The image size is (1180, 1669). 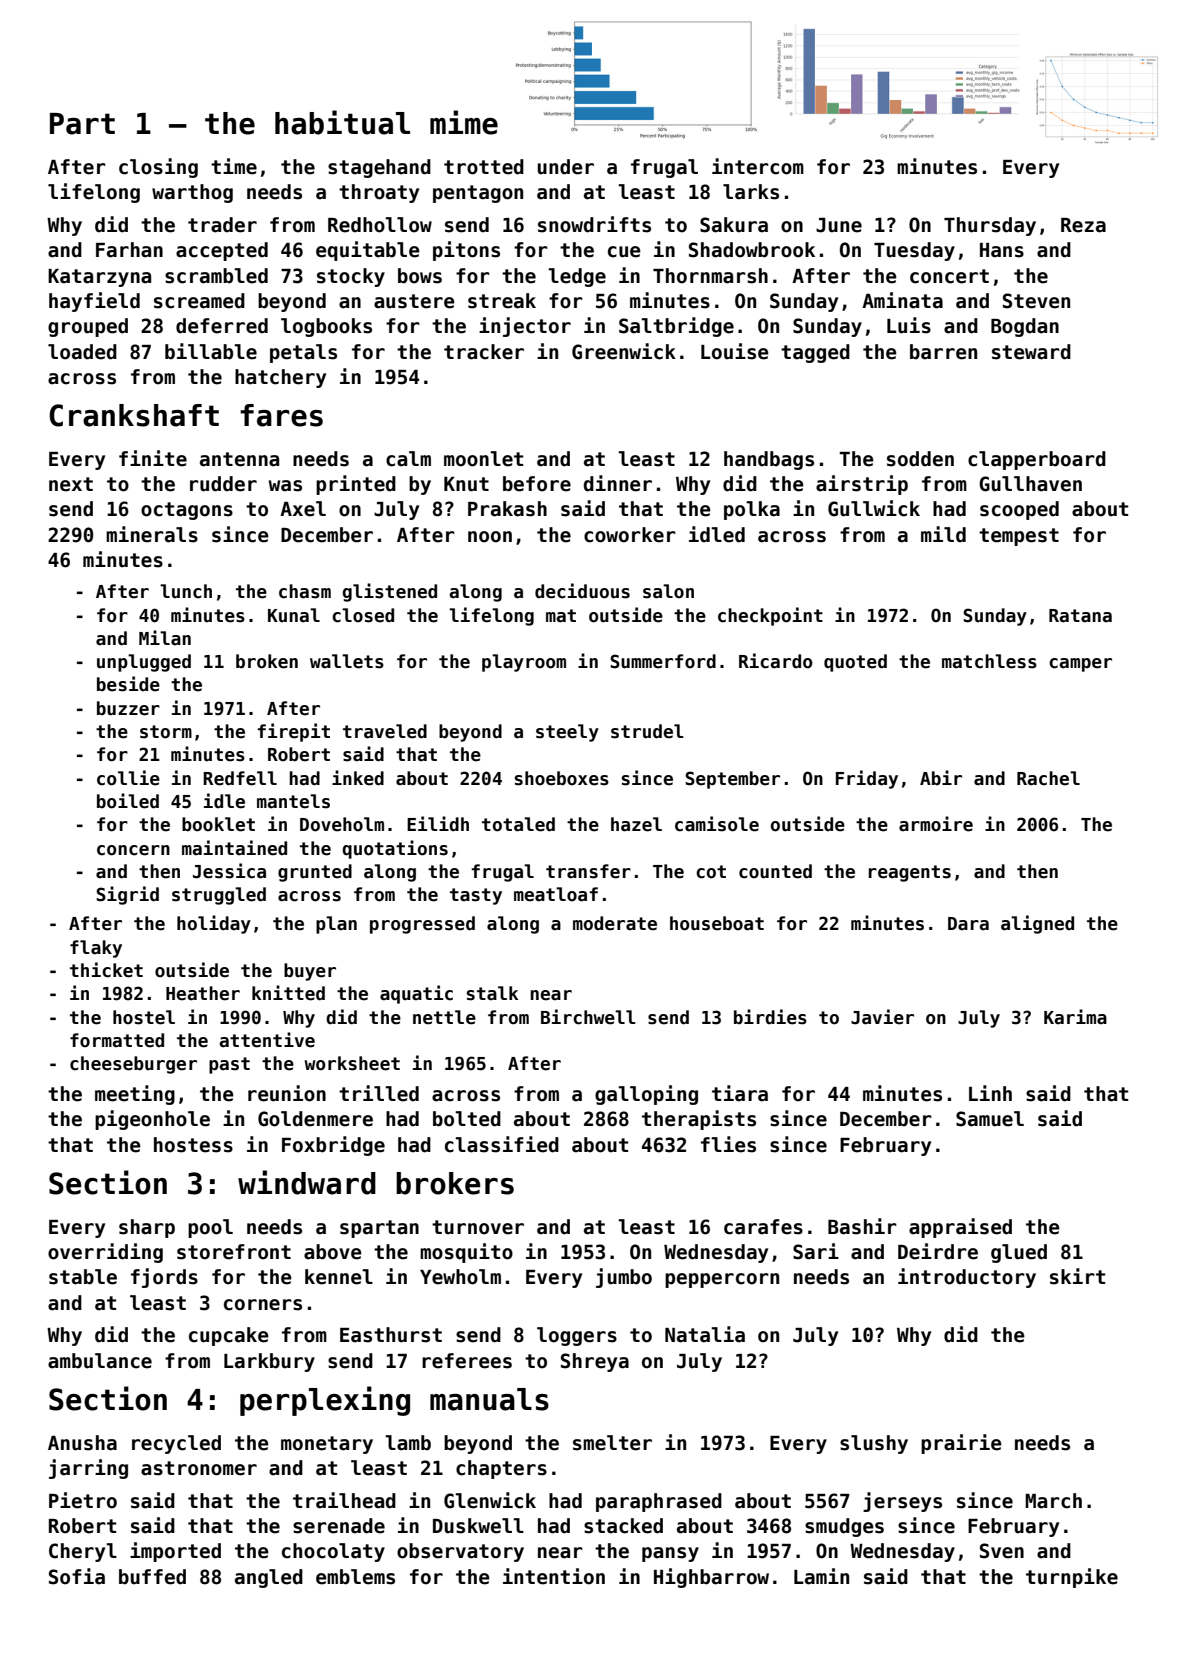 What do you see at coordinates (147, 1228) in the document?
I see `sharp` at bounding box center [147, 1228].
